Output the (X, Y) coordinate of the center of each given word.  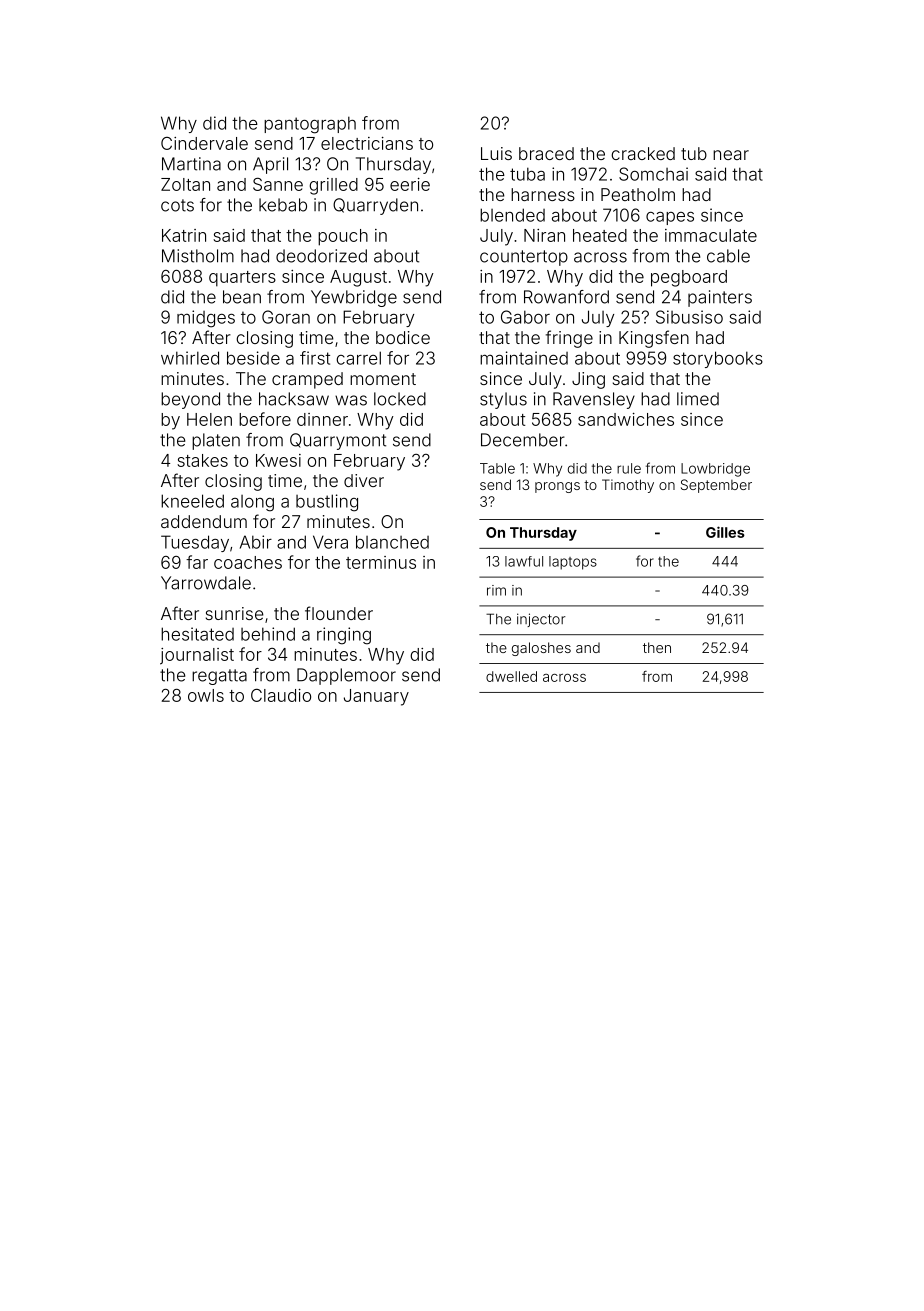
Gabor (525, 317)
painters (720, 298)
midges (206, 319)
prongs (557, 487)
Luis (496, 153)
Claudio (281, 695)
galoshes (541, 649)
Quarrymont (338, 441)
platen (216, 441)
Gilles (725, 532)
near (731, 155)
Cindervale (204, 143)
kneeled (192, 501)
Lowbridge (715, 470)
